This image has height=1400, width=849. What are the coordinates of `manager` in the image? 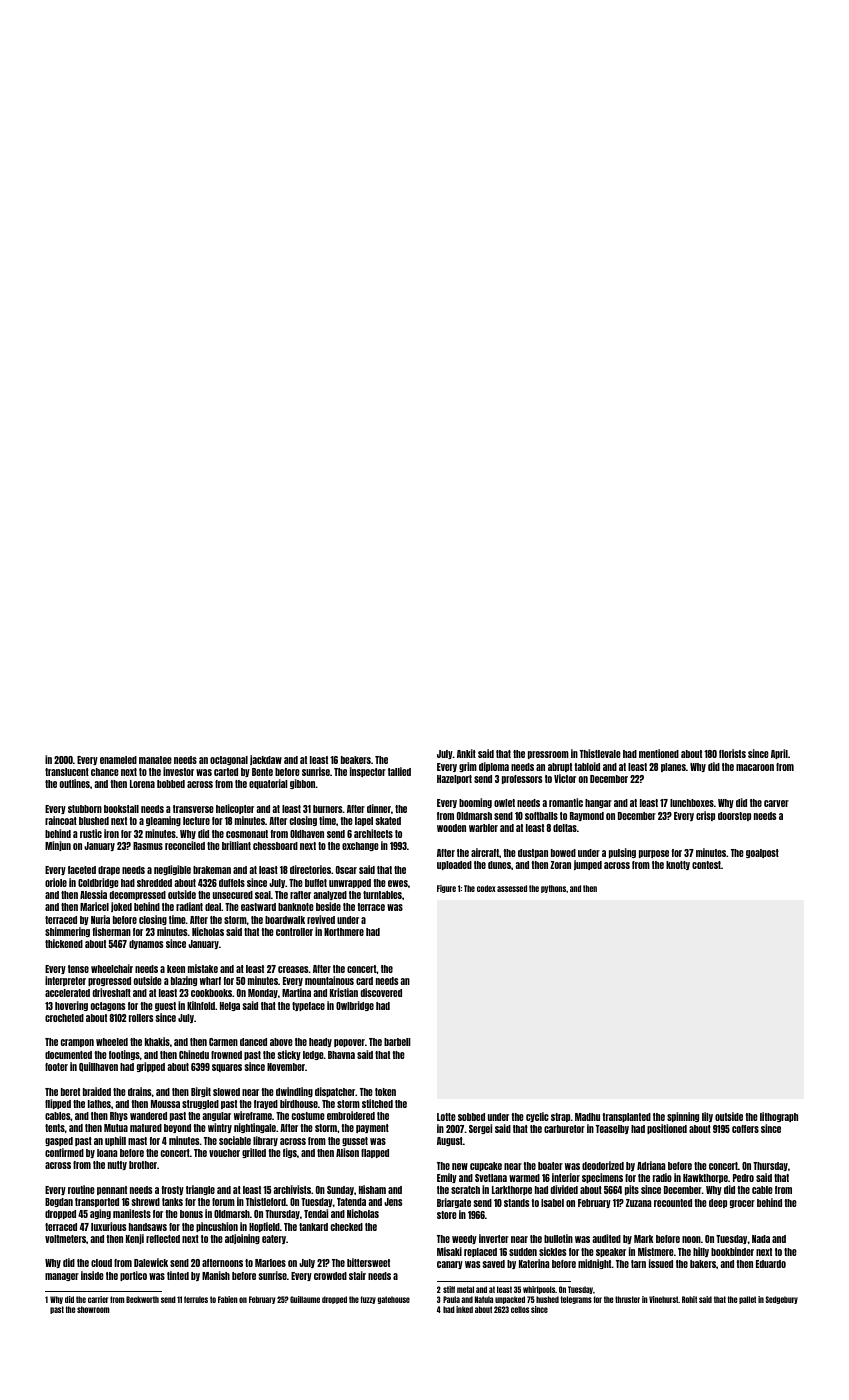 It's located at (62, 1277).
